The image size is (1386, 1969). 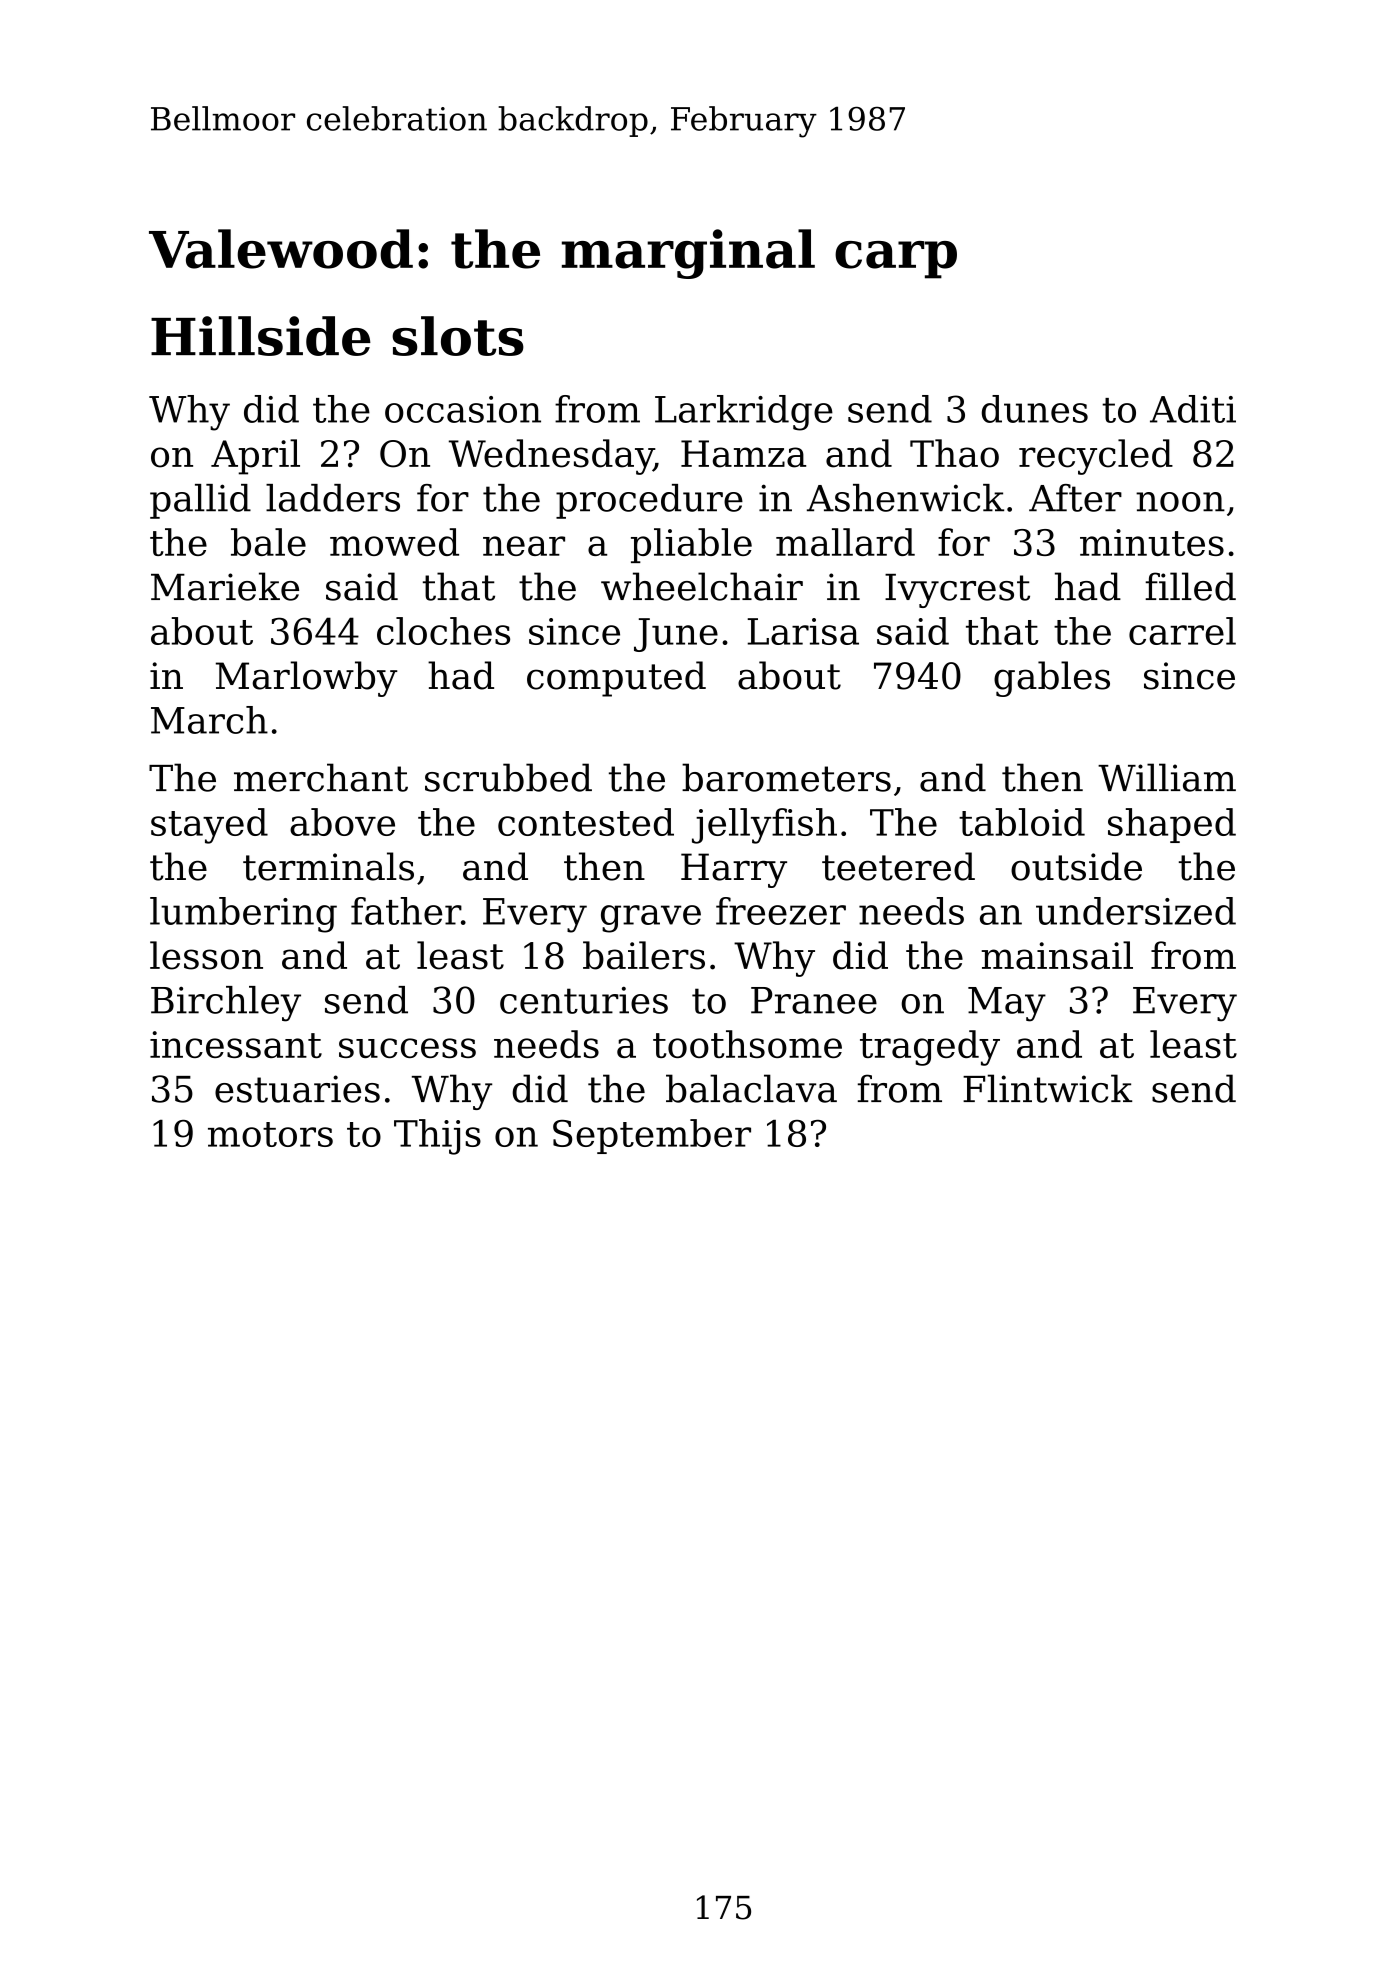 I want to click on Aditi, so click(x=1193, y=409).
